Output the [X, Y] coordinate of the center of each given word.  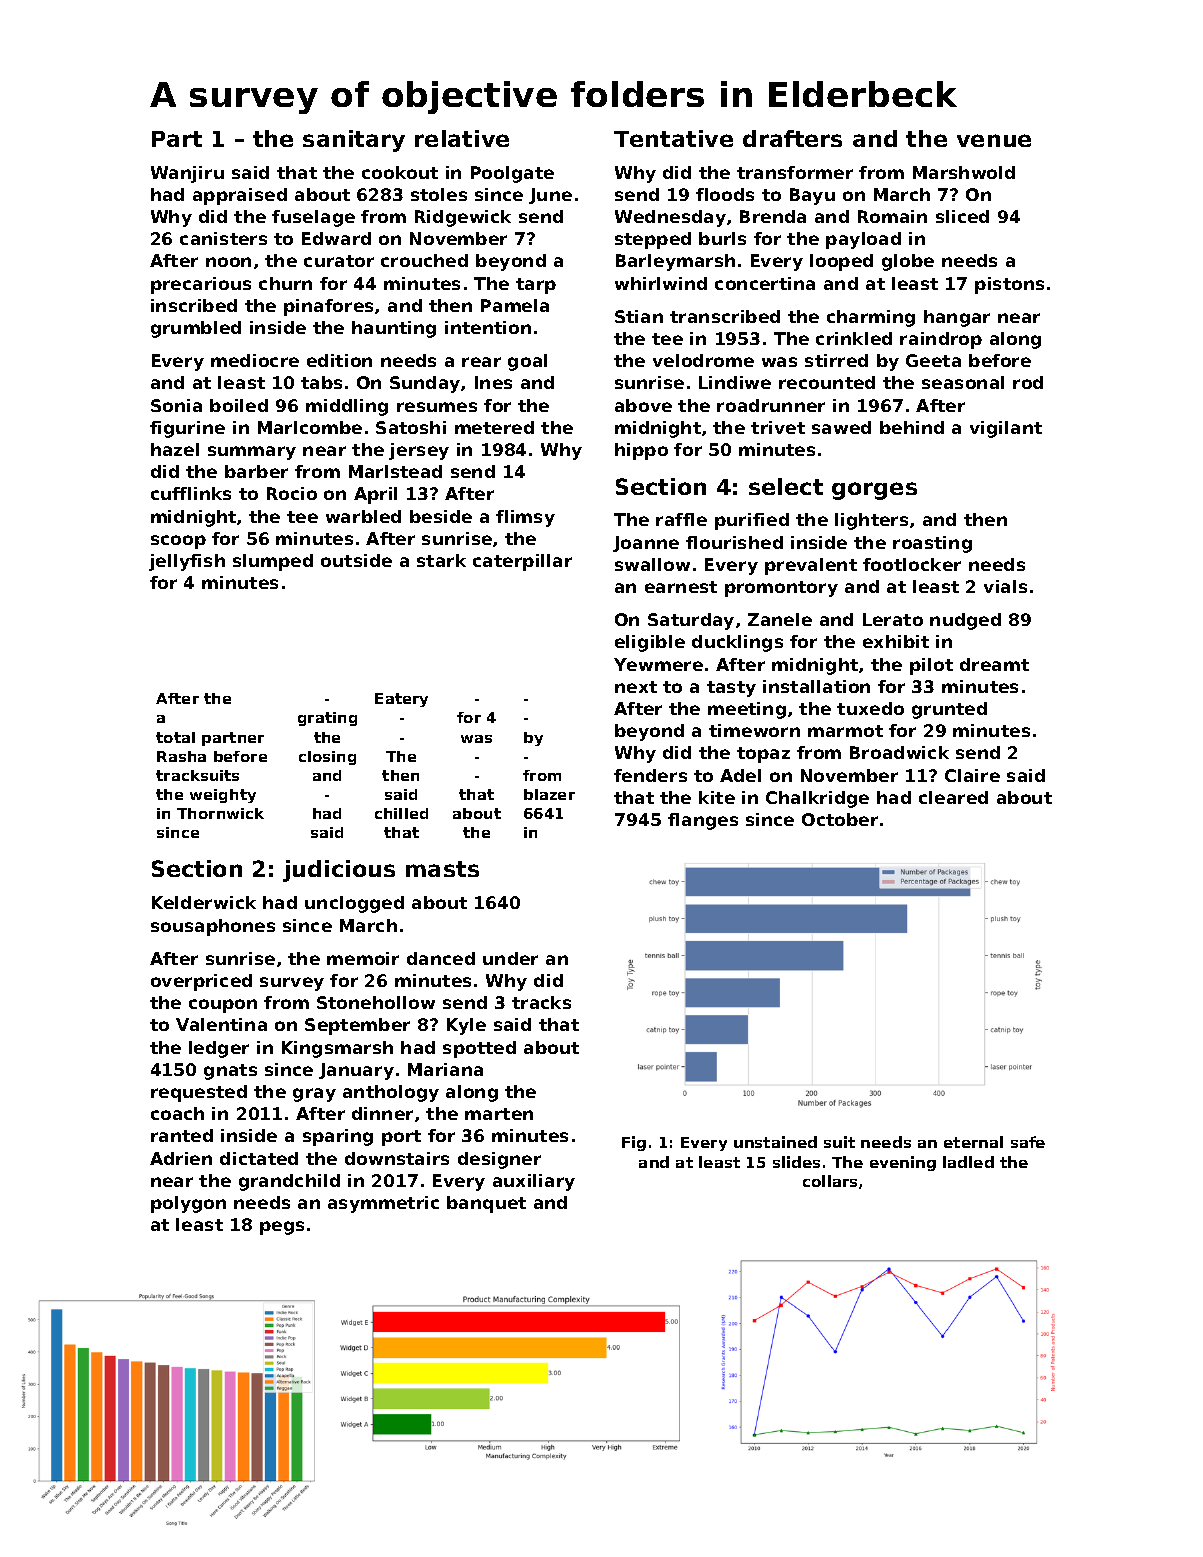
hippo [641, 451]
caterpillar [522, 562]
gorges [874, 491]
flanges [703, 821]
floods [725, 194]
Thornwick [220, 813]
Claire [972, 775]
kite [717, 797]
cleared [953, 797]
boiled [239, 405]
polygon [188, 1204]
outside [356, 560]
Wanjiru [187, 174]
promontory [781, 589]
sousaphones [213, 927]
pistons [1009, 285]
